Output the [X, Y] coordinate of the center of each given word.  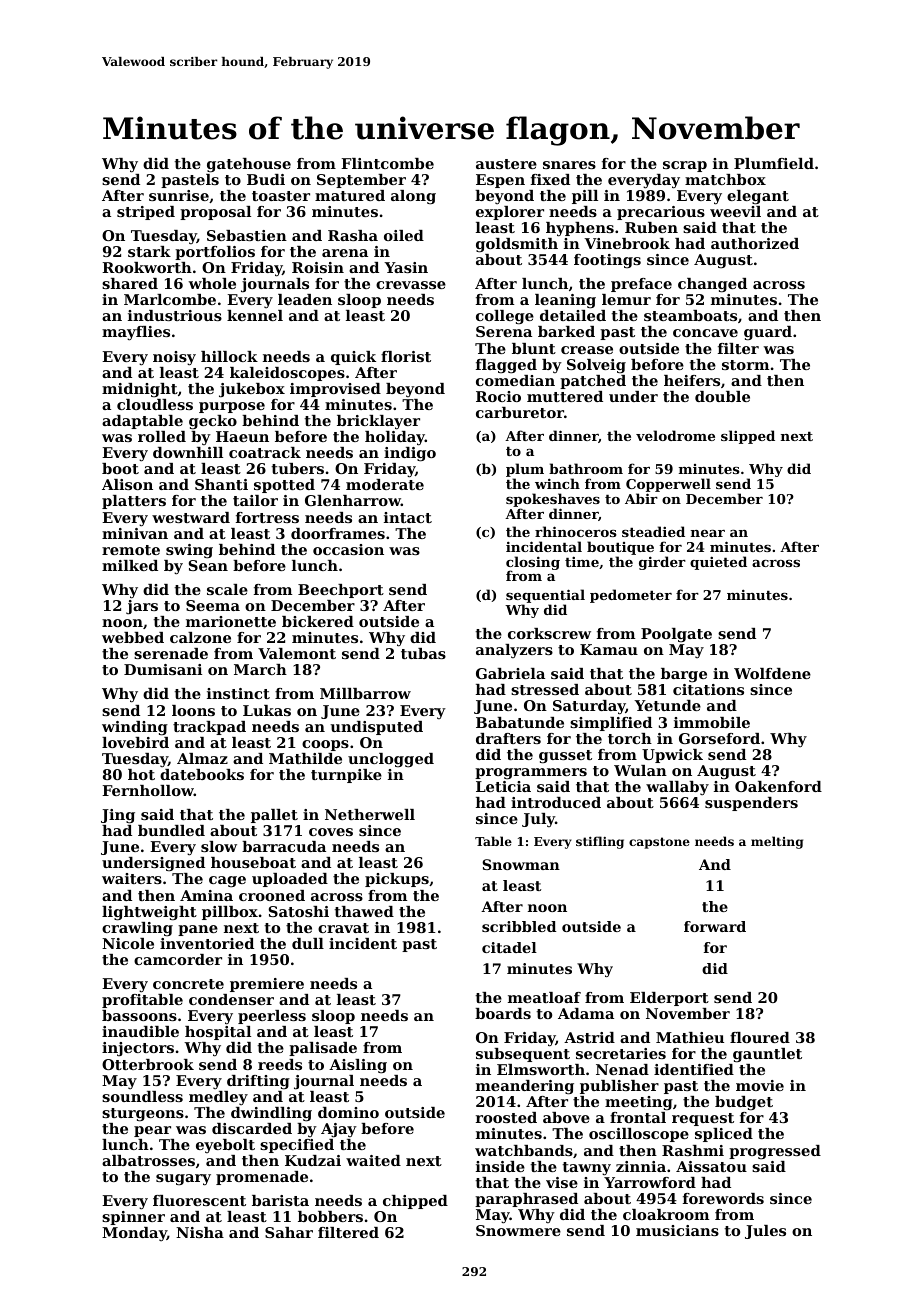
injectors [138, 1049]
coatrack [265, 452]
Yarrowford [650, 1182]
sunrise [179, 195]
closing [533, 563]
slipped [748, 437]
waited [373, 1160]
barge [684, 675]
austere [506, 164]
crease [587, 350]
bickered [318, 621]
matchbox [725, 179]
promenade [262, 1178]
